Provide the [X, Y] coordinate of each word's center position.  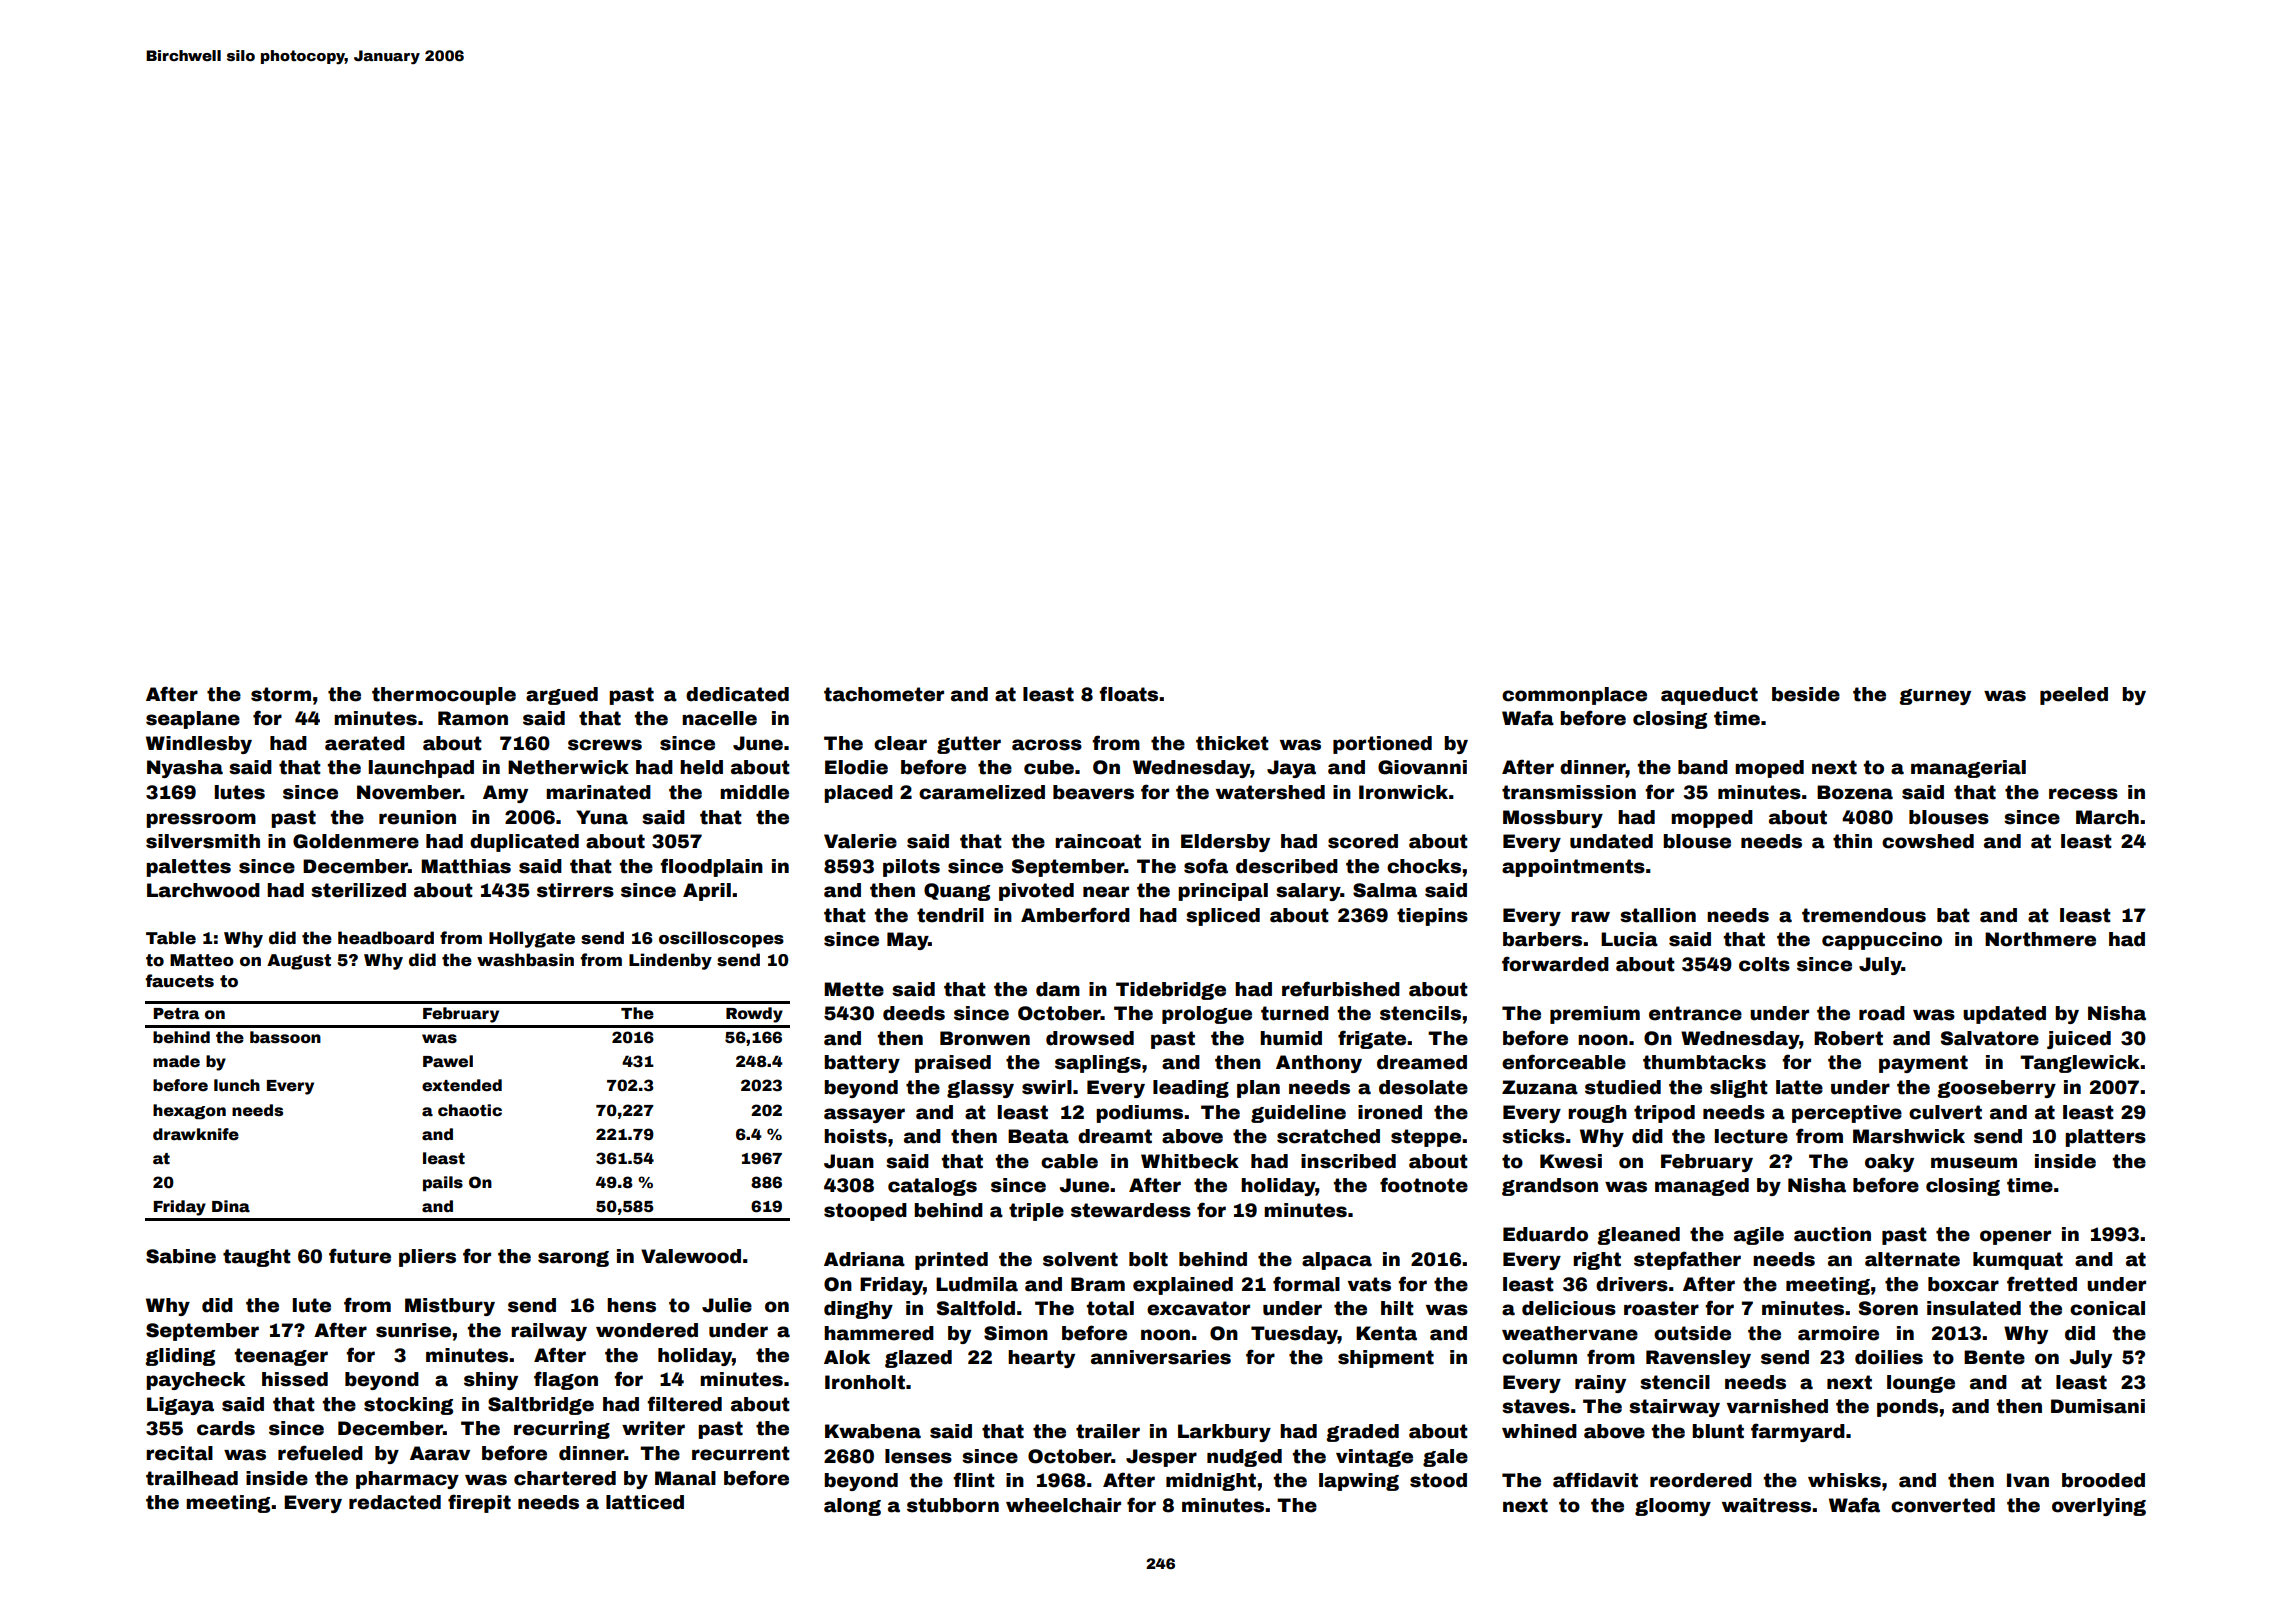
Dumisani [2098, 1406]
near [1106, 892]
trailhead [192, 1478]
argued [562, 696]
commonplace [1574, 696]
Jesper [1161, 1458]
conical [2107, 1308]
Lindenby [670, 961]
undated [1611, 841]
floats [1128, 694]
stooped [865, 1212]
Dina [231, 1206]
